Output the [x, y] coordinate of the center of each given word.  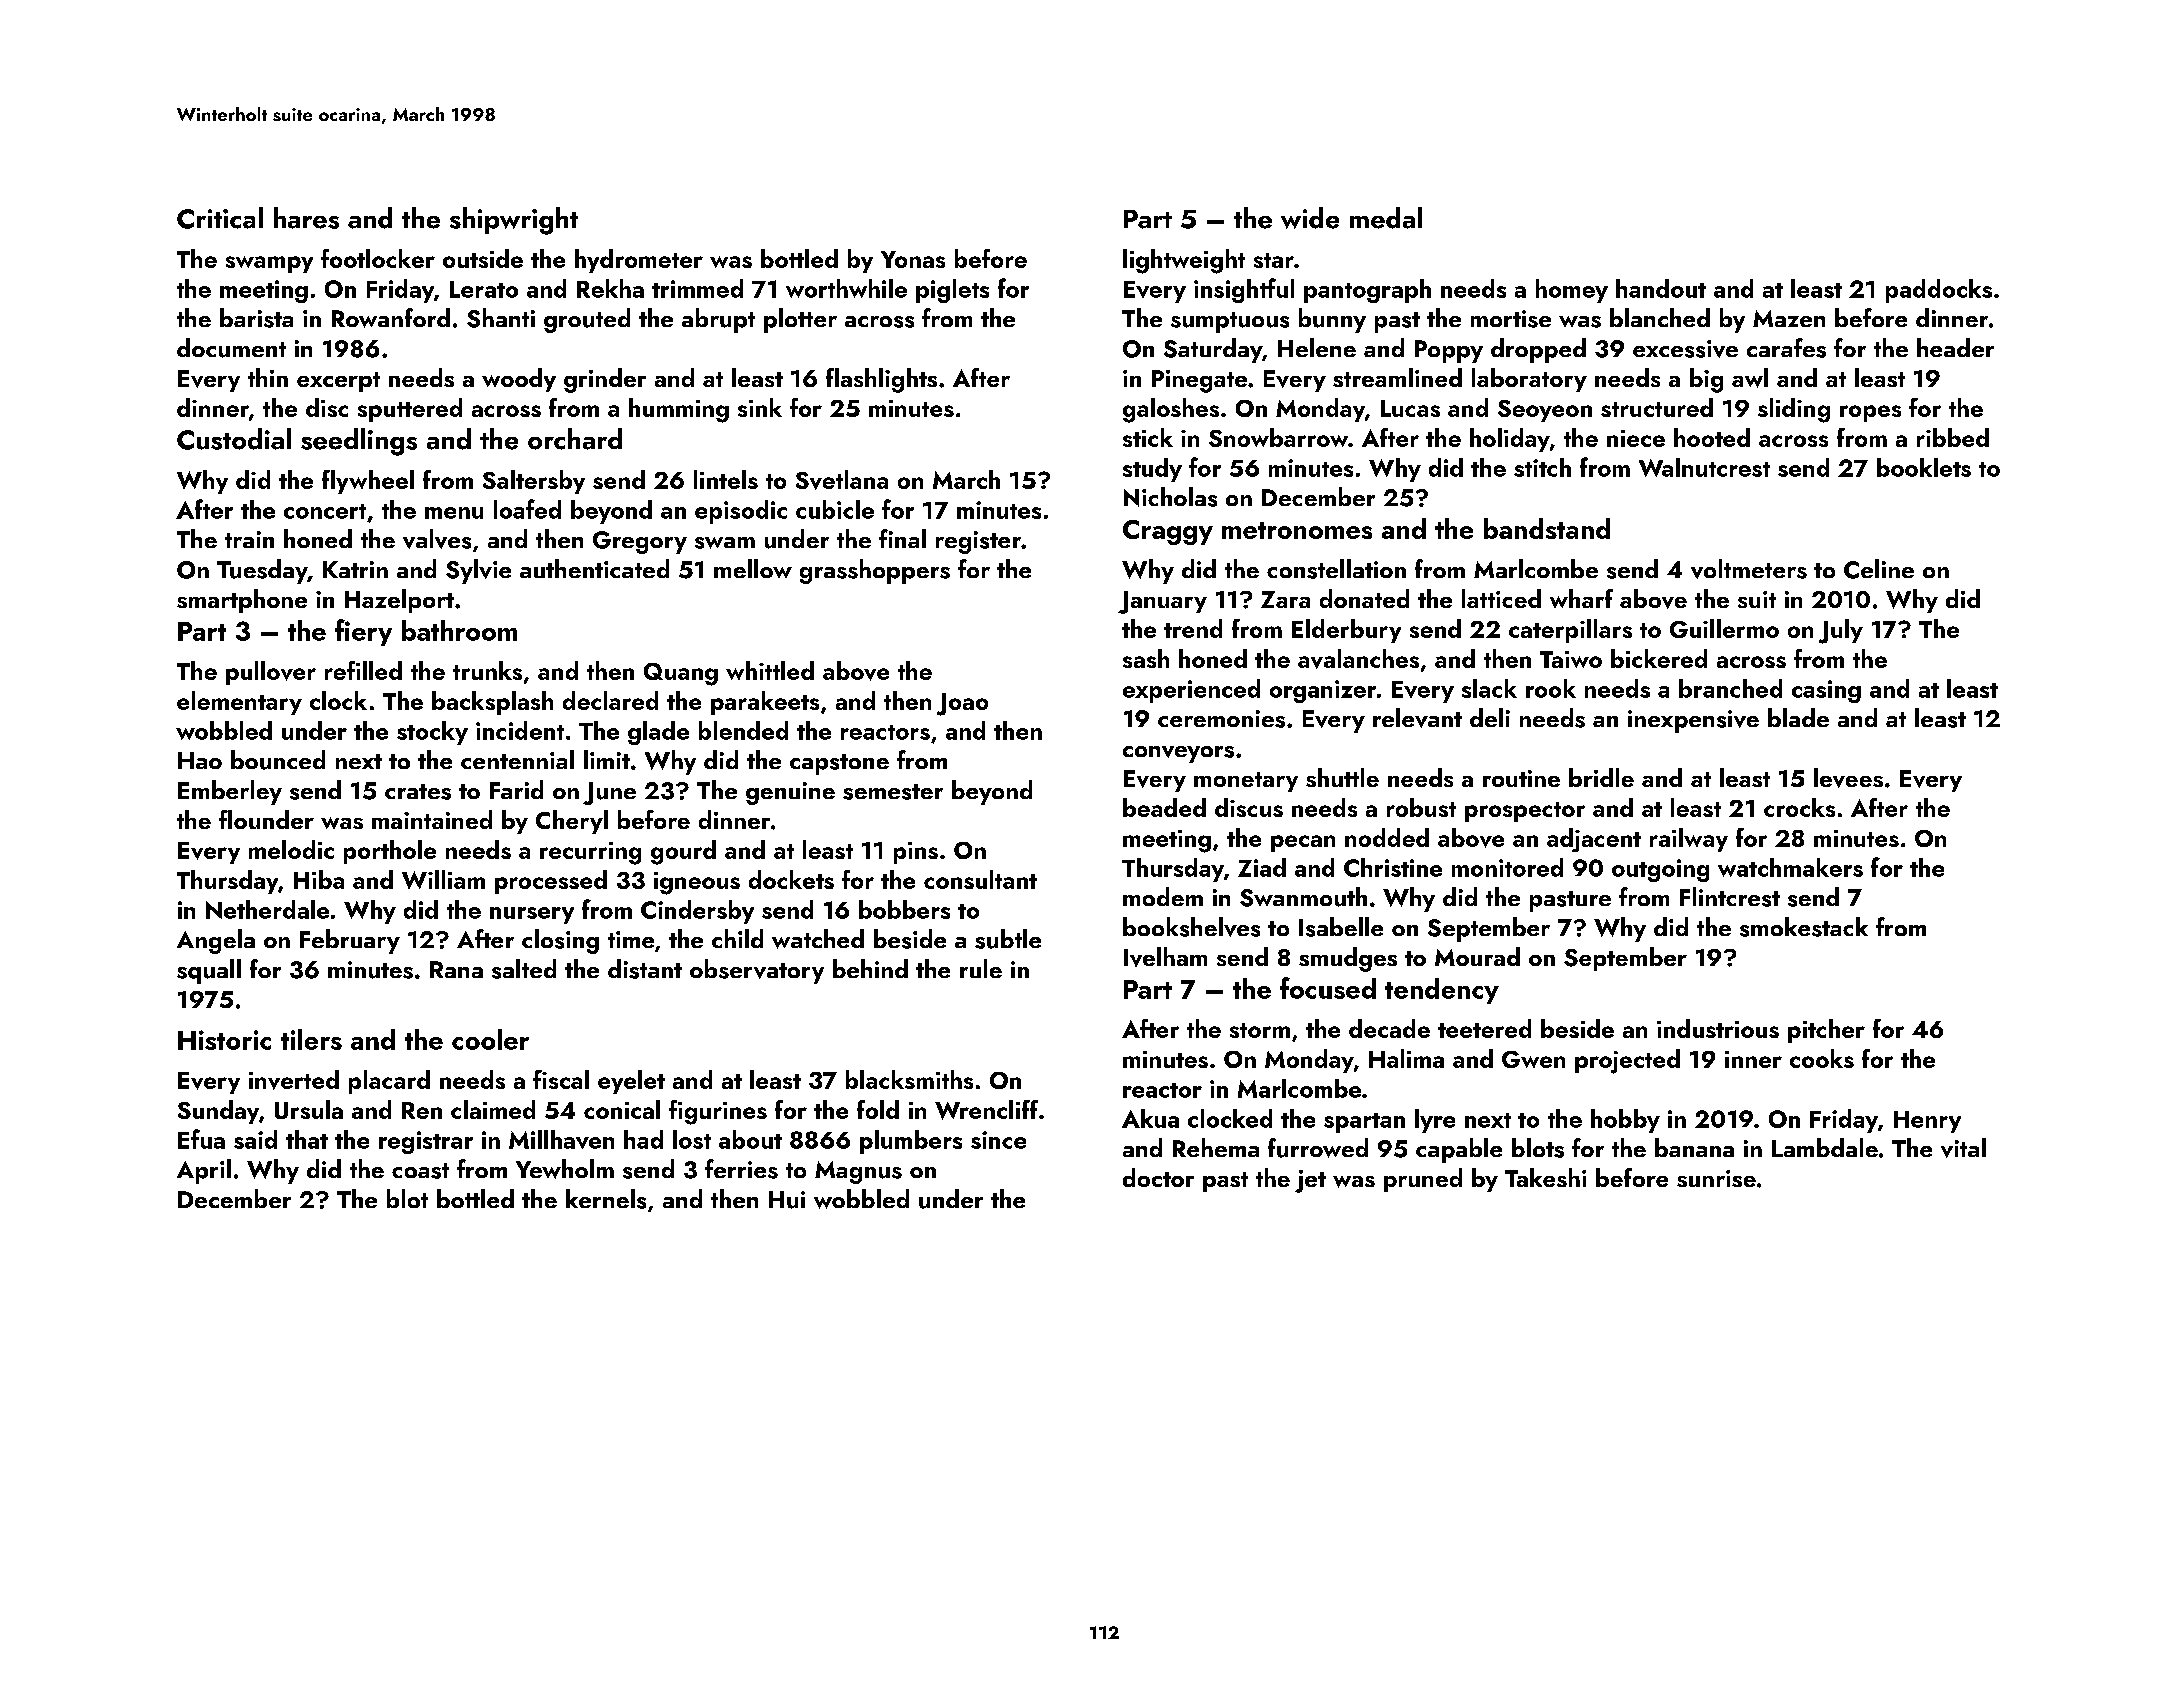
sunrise [1716, 1178]
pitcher [1826, 1031]
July [1841, 631]
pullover [271, 673]
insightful [1244, 290]
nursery [532, 915]
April [204, 1171]
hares [306, 218]
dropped [1538, 350]
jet [1310, 1181]
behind [870, 968]
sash [1146, 658]
